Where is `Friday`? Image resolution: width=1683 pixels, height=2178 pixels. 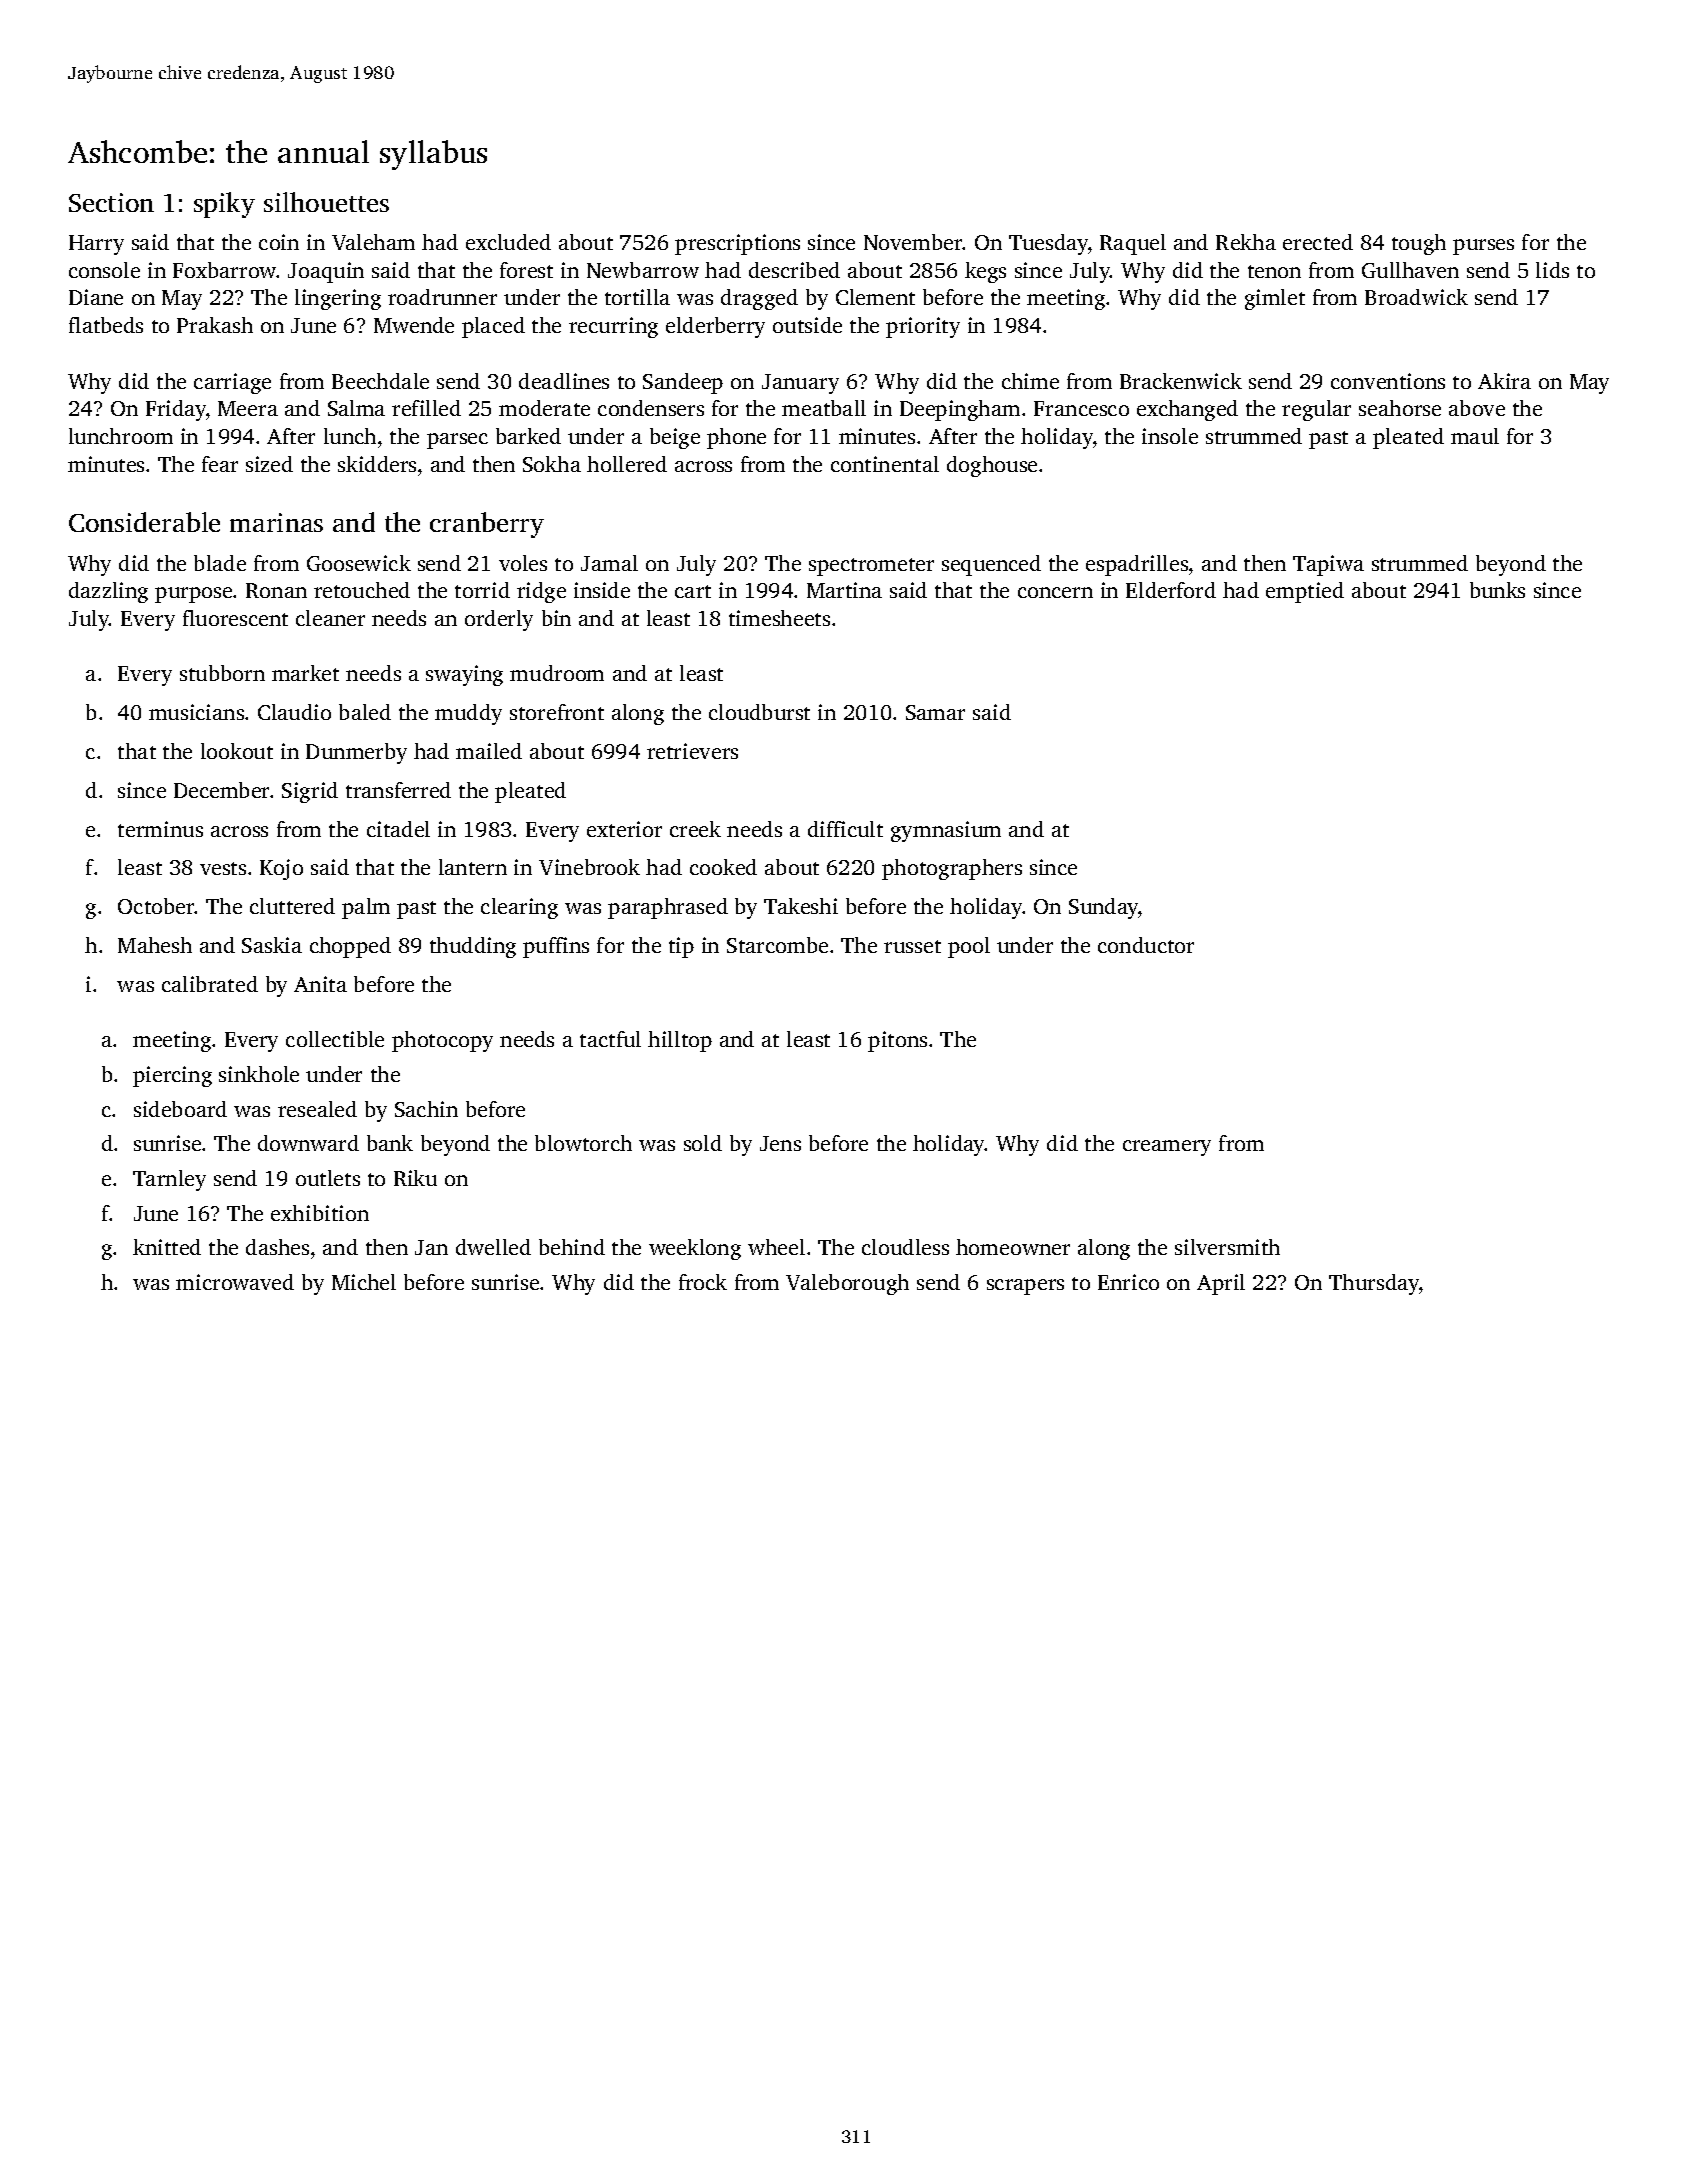 Friday is located at coordinates (176, 410).
